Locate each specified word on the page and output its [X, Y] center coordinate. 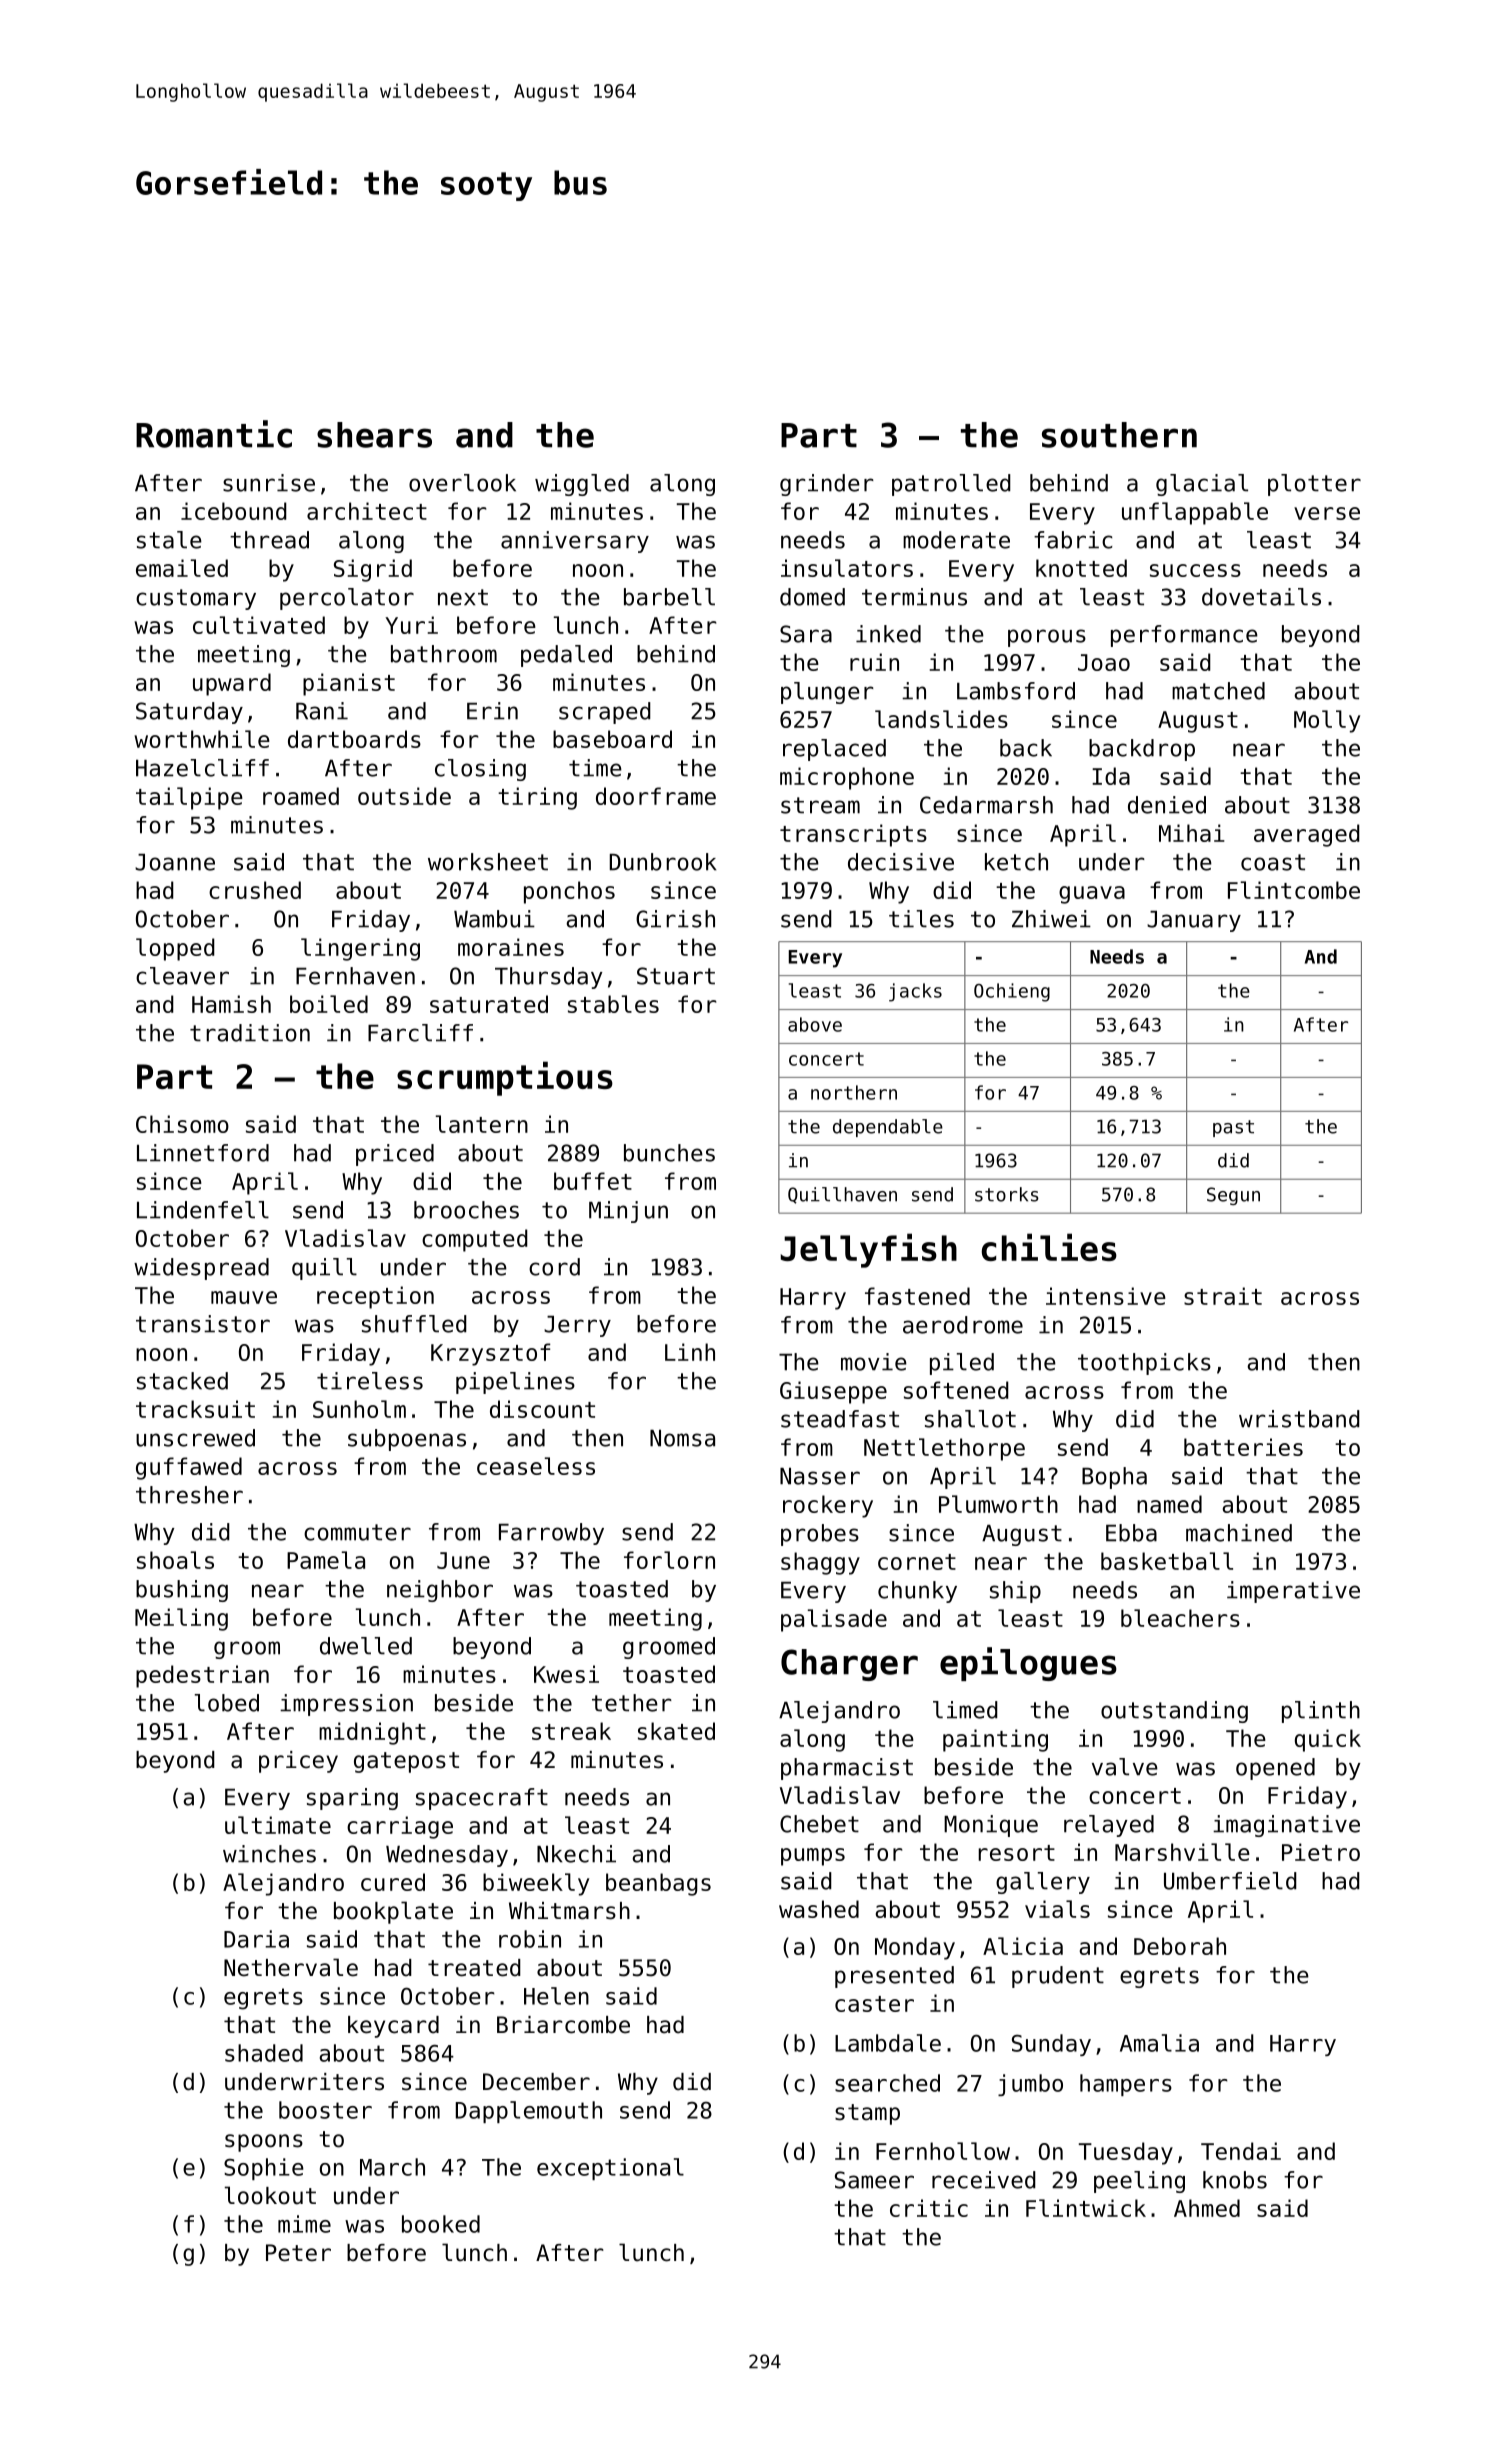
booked [441, 2224]
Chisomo [182, 1124]
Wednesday [447, 1856]
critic [929, 2208]
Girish [675, 919]
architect [367, 511]
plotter [1314, 485]
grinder [827, 485]
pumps [813, 1857]
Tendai [1241, 2151]
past [1233, 1128]
